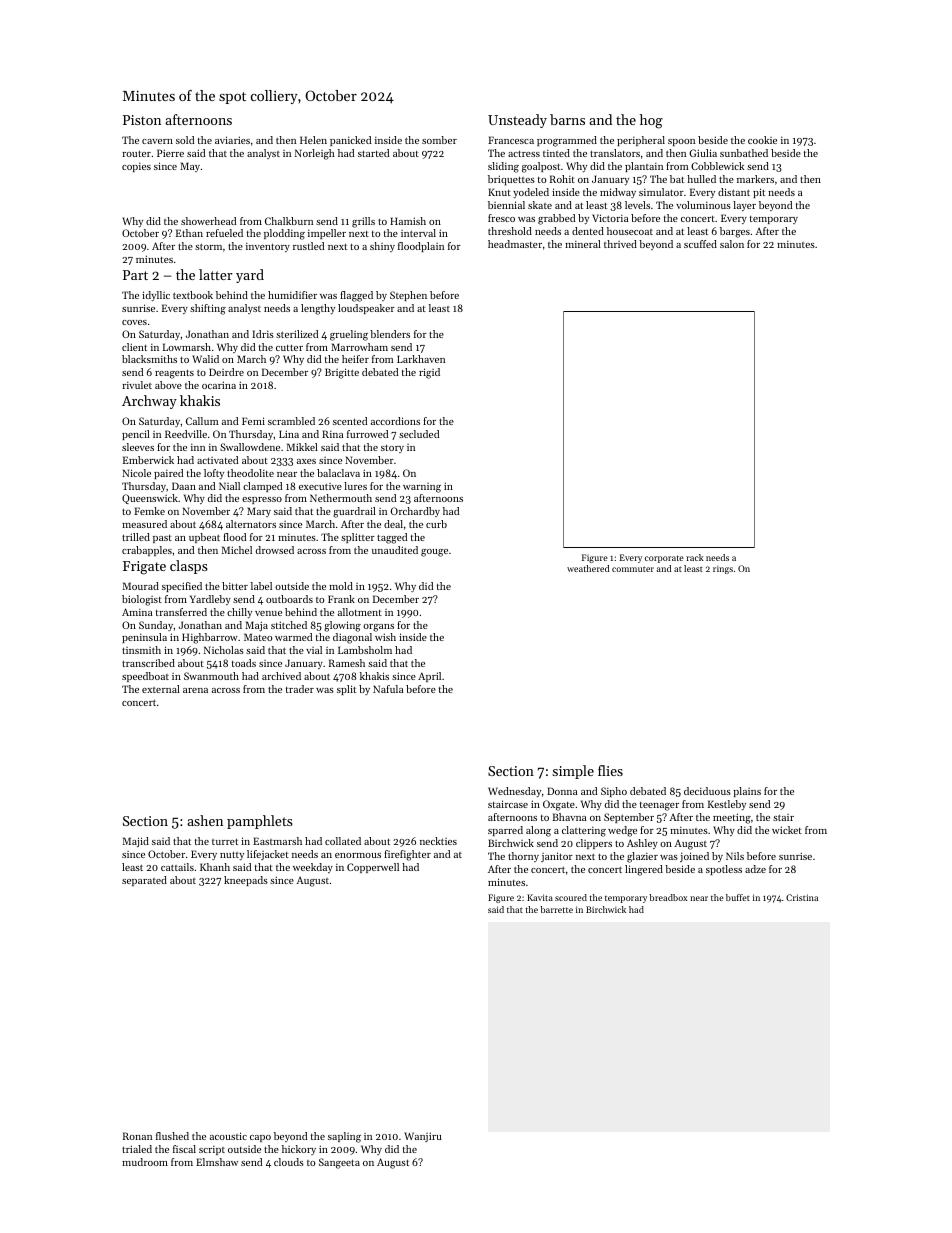 The height and width of the screenshot is (1233, 952). What do you see at coordinates (510, 231) in the screenshot?
I see `threshold` at bounding box center [510, 231].
